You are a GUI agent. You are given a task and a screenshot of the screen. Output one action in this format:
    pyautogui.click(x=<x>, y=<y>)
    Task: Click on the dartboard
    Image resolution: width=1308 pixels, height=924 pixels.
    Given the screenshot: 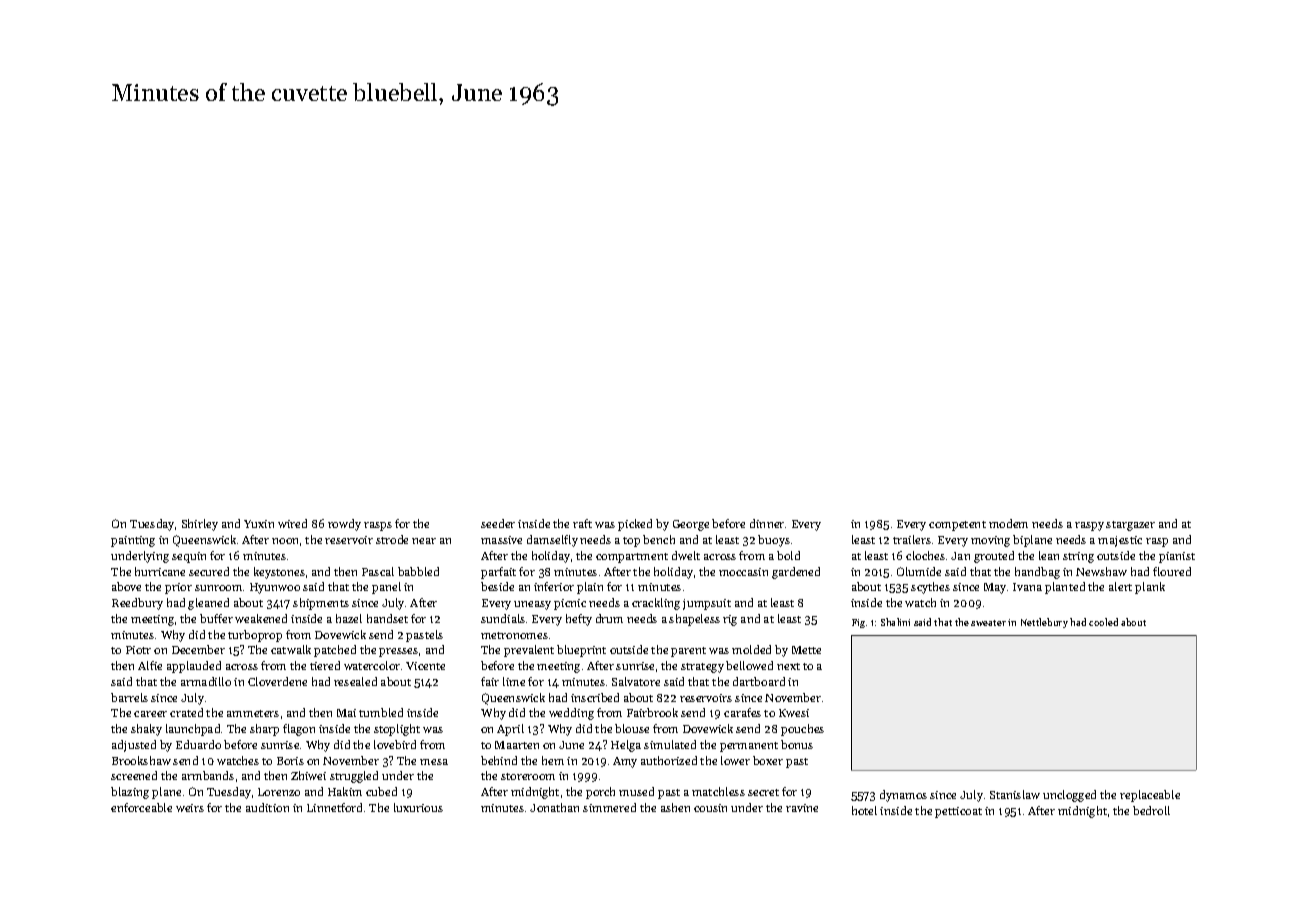 What is the action you would take?
    pyautogui.click(x=759, y=681)
